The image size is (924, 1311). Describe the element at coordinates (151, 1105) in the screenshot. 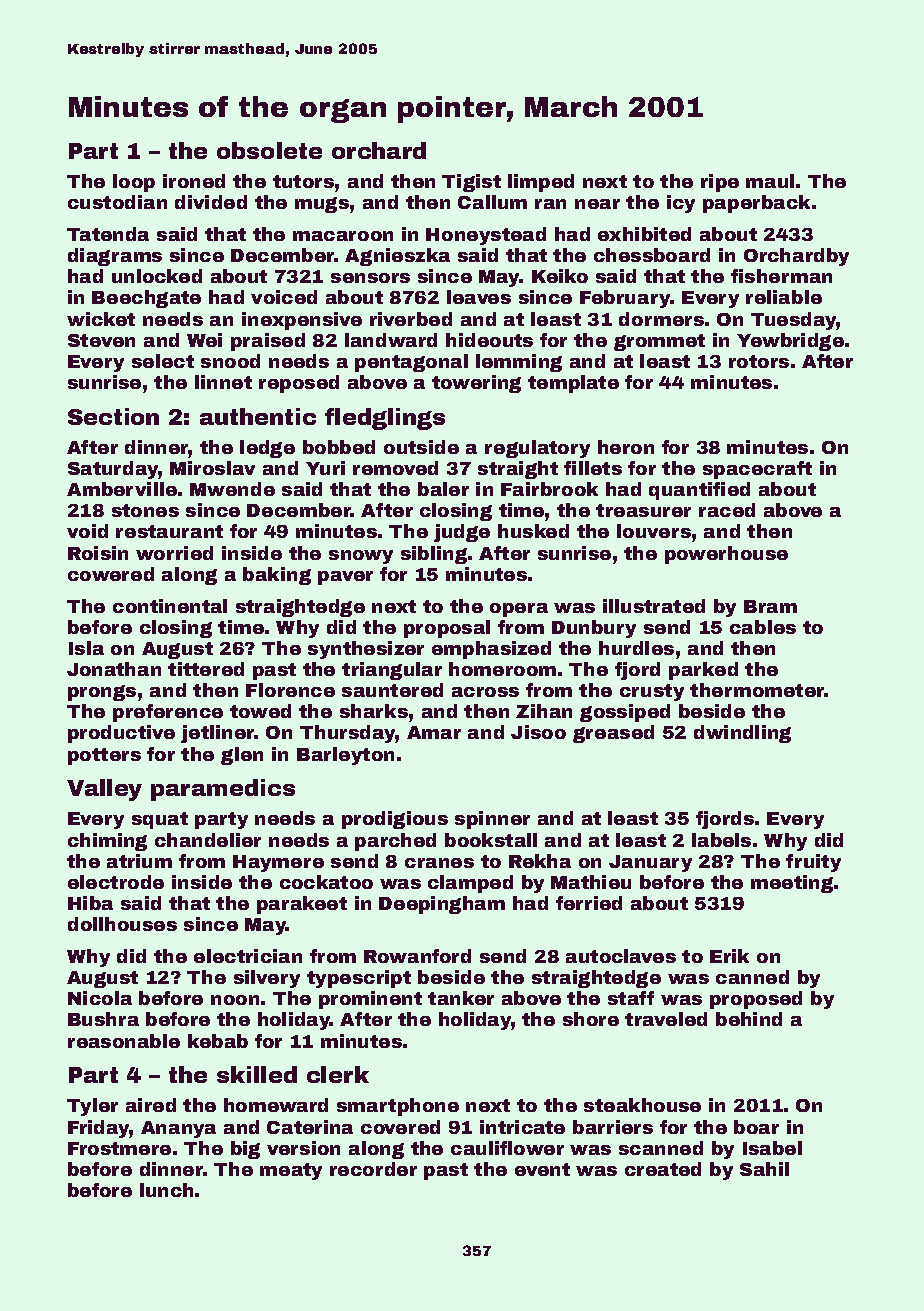

I see `aired` at that location.
